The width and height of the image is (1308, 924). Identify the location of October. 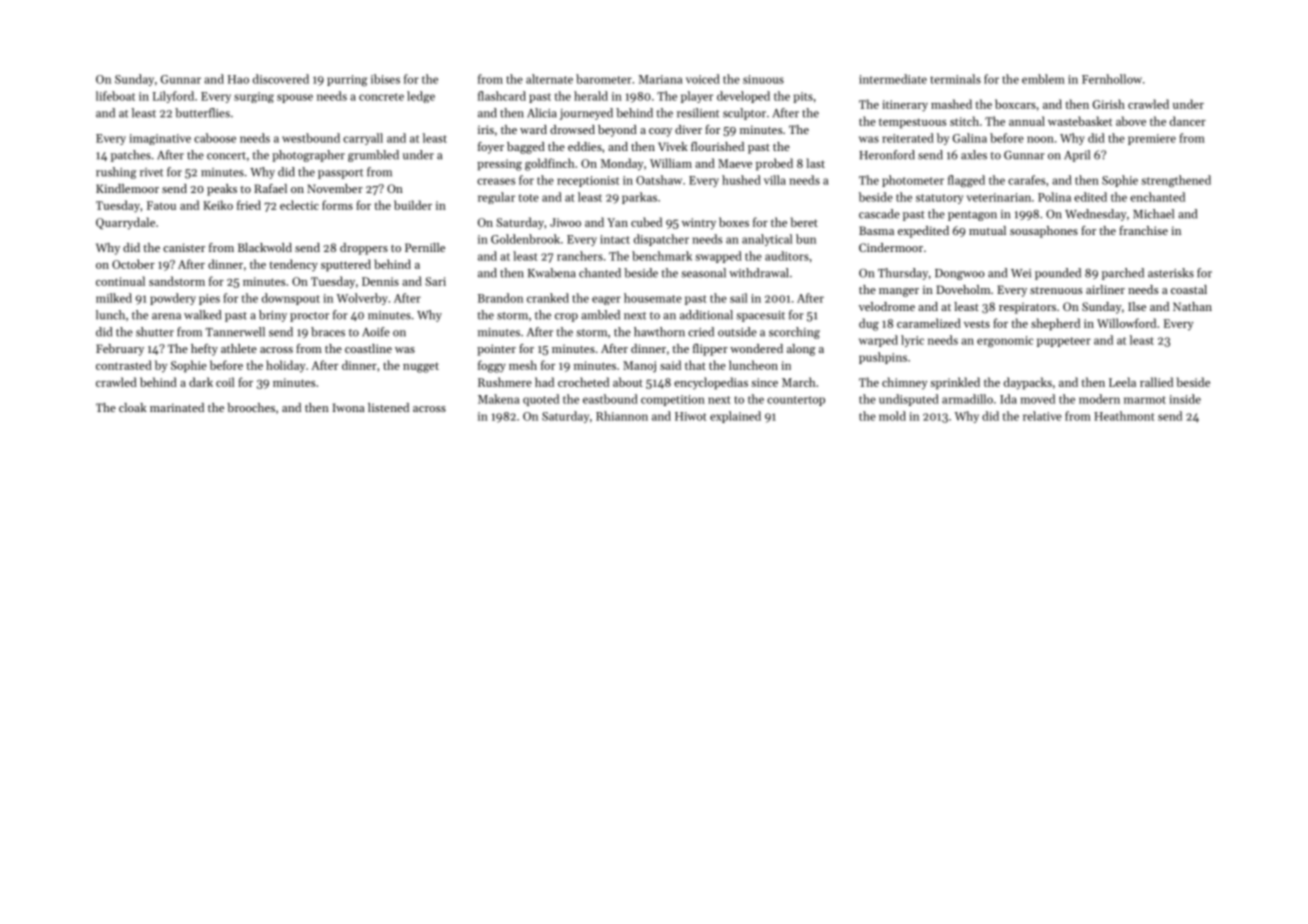
(133, 264).
